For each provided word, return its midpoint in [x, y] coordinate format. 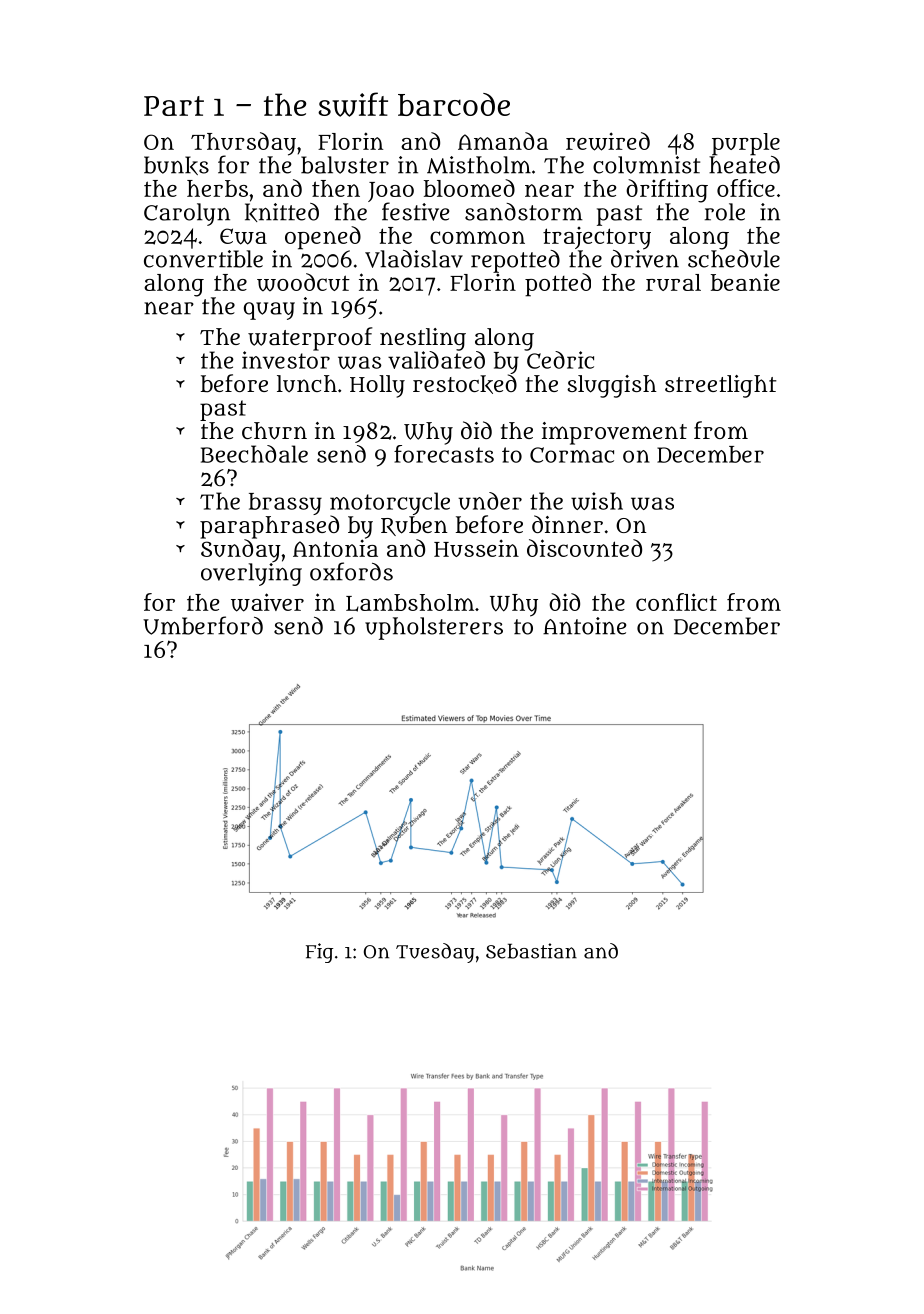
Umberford [203, 625]
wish [597, 501]
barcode [454, 104]
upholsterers [434, 628]
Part [174, 106]
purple [746, 144]
